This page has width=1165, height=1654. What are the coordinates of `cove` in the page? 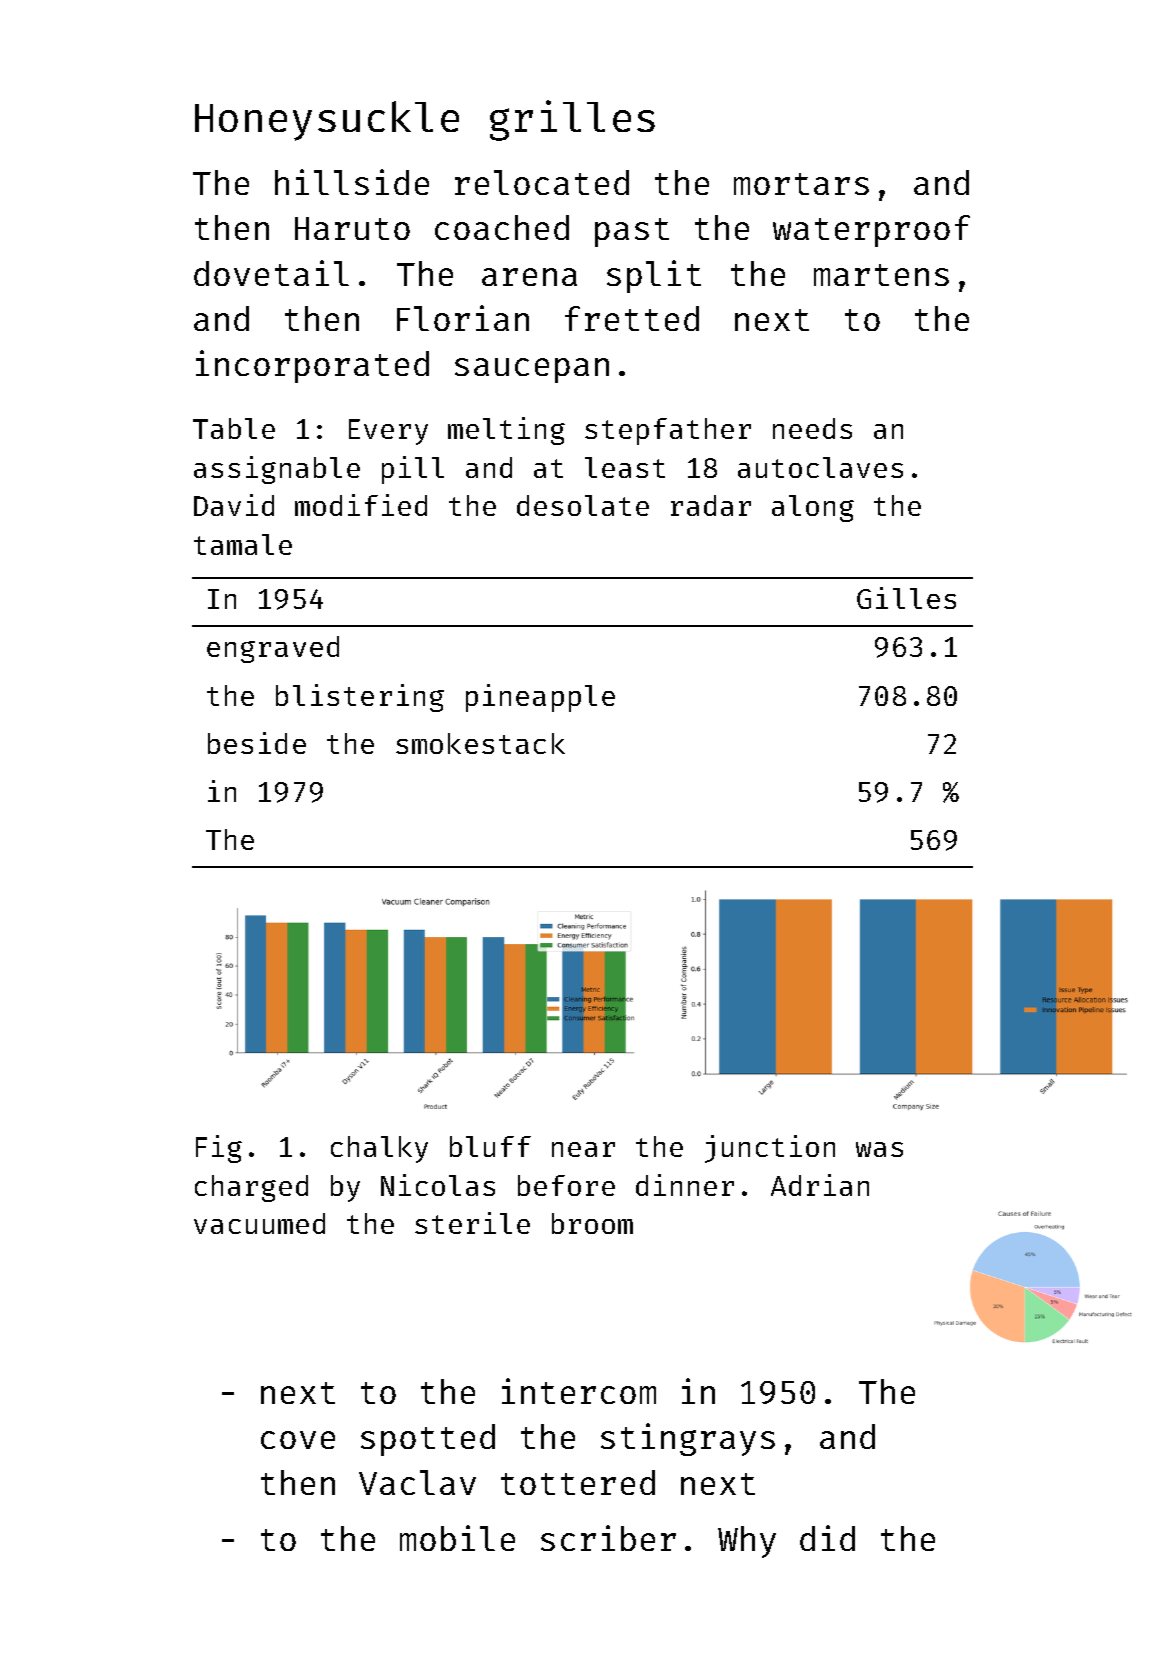 It's located at (298, 1440).
